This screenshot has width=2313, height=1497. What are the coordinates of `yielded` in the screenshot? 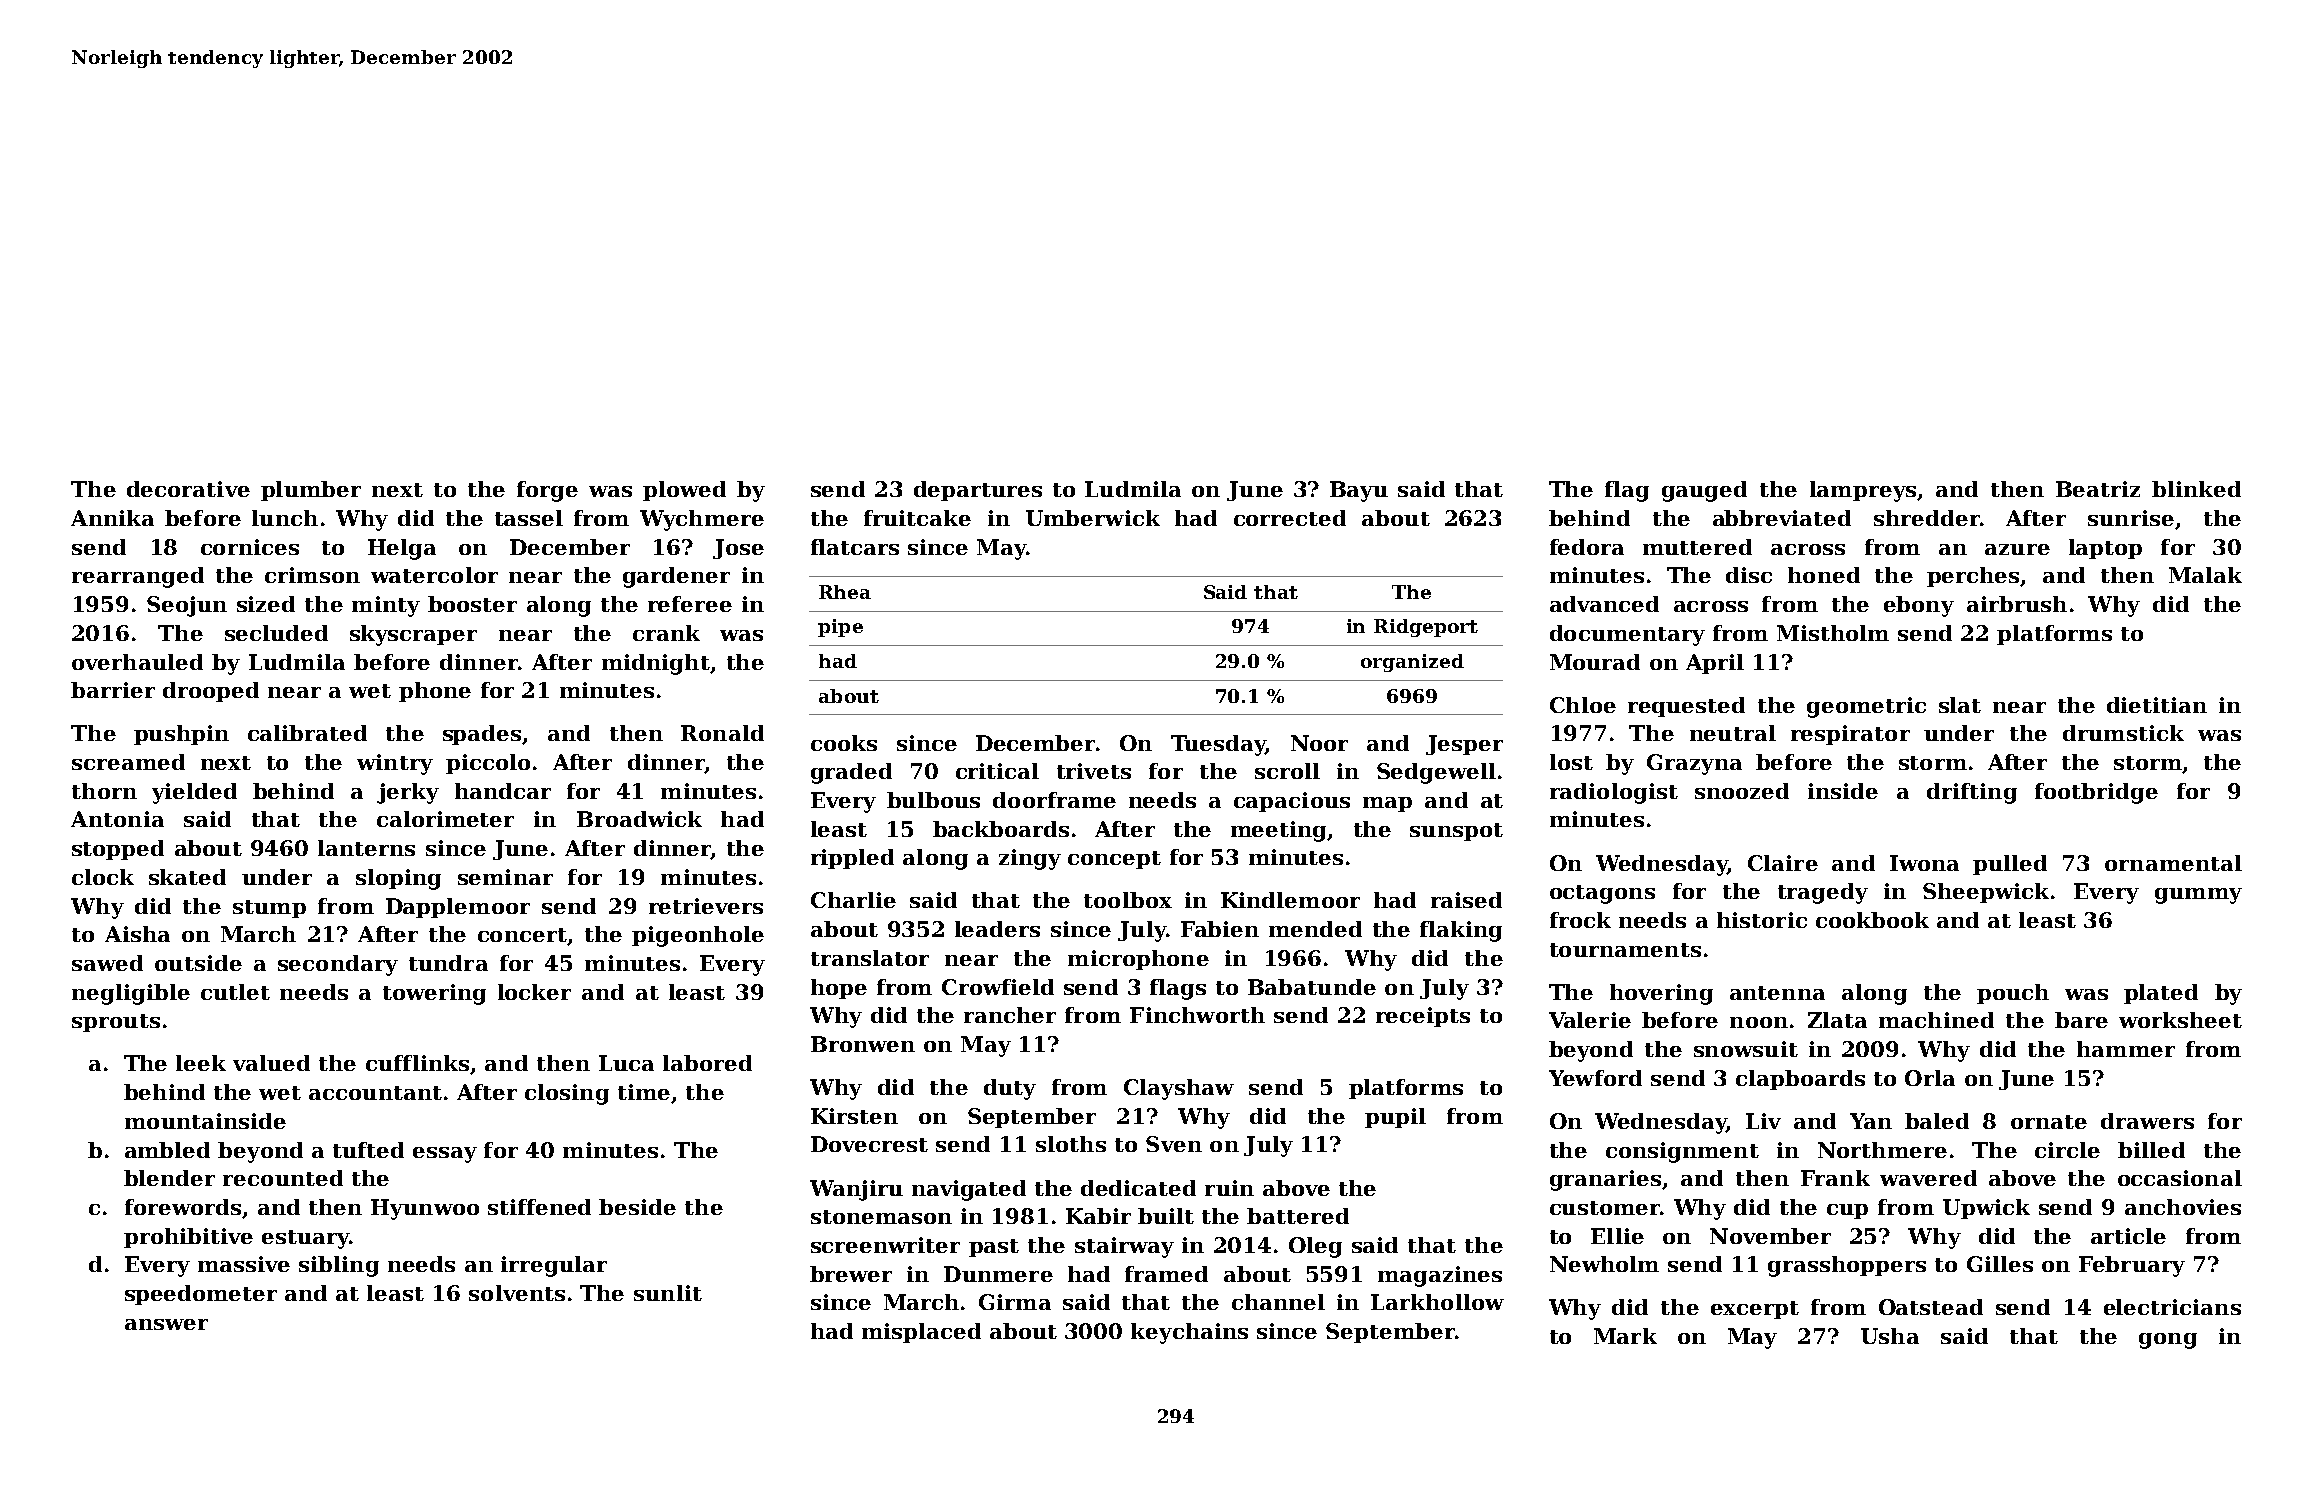 It's located at (194, 793).
